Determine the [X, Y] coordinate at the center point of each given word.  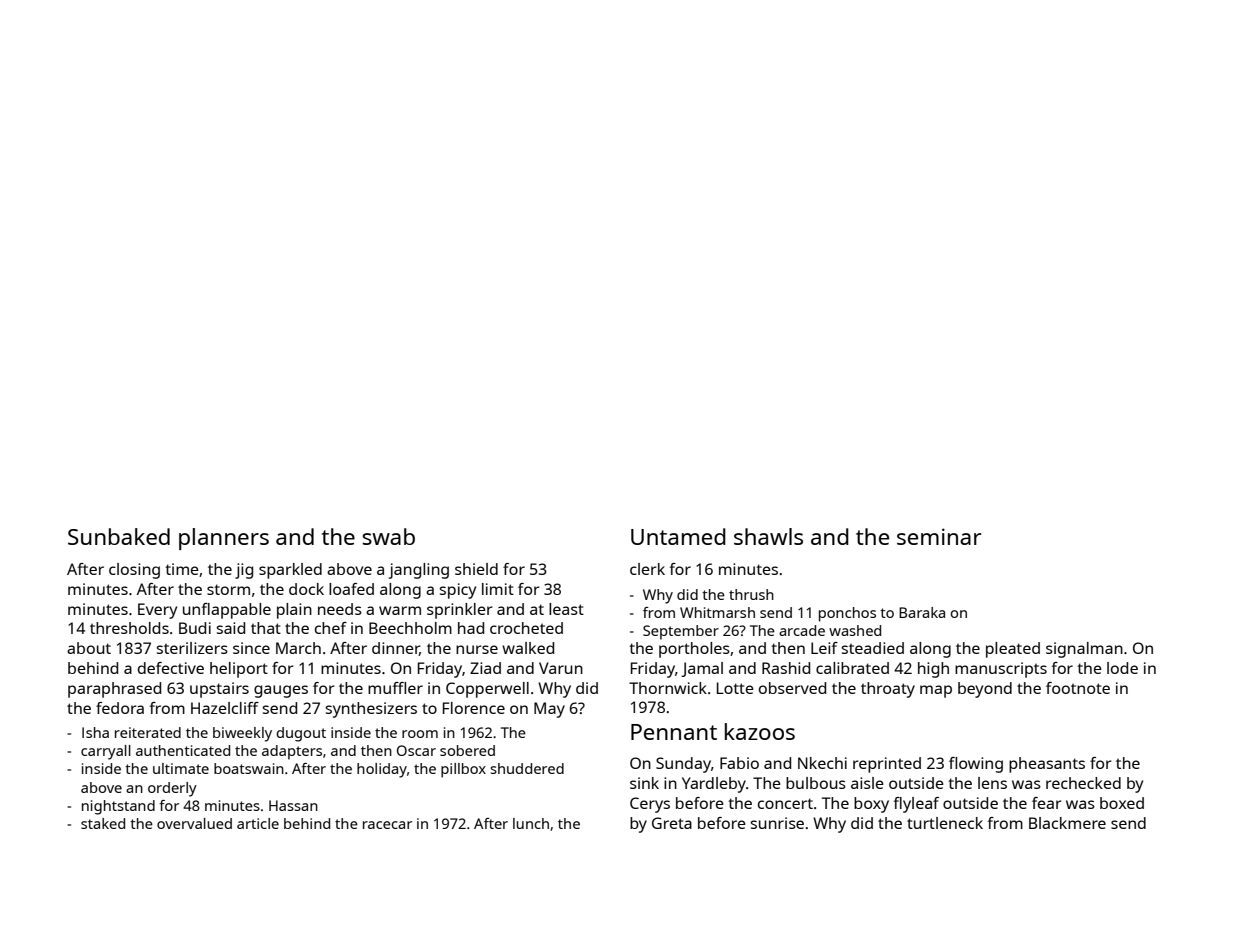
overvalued [194, 823]
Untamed [678, 536]
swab [388, 536]
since [251, 648]
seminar [939, 536]
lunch [531, 823]
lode [1122, 668]
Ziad [485, 668]
